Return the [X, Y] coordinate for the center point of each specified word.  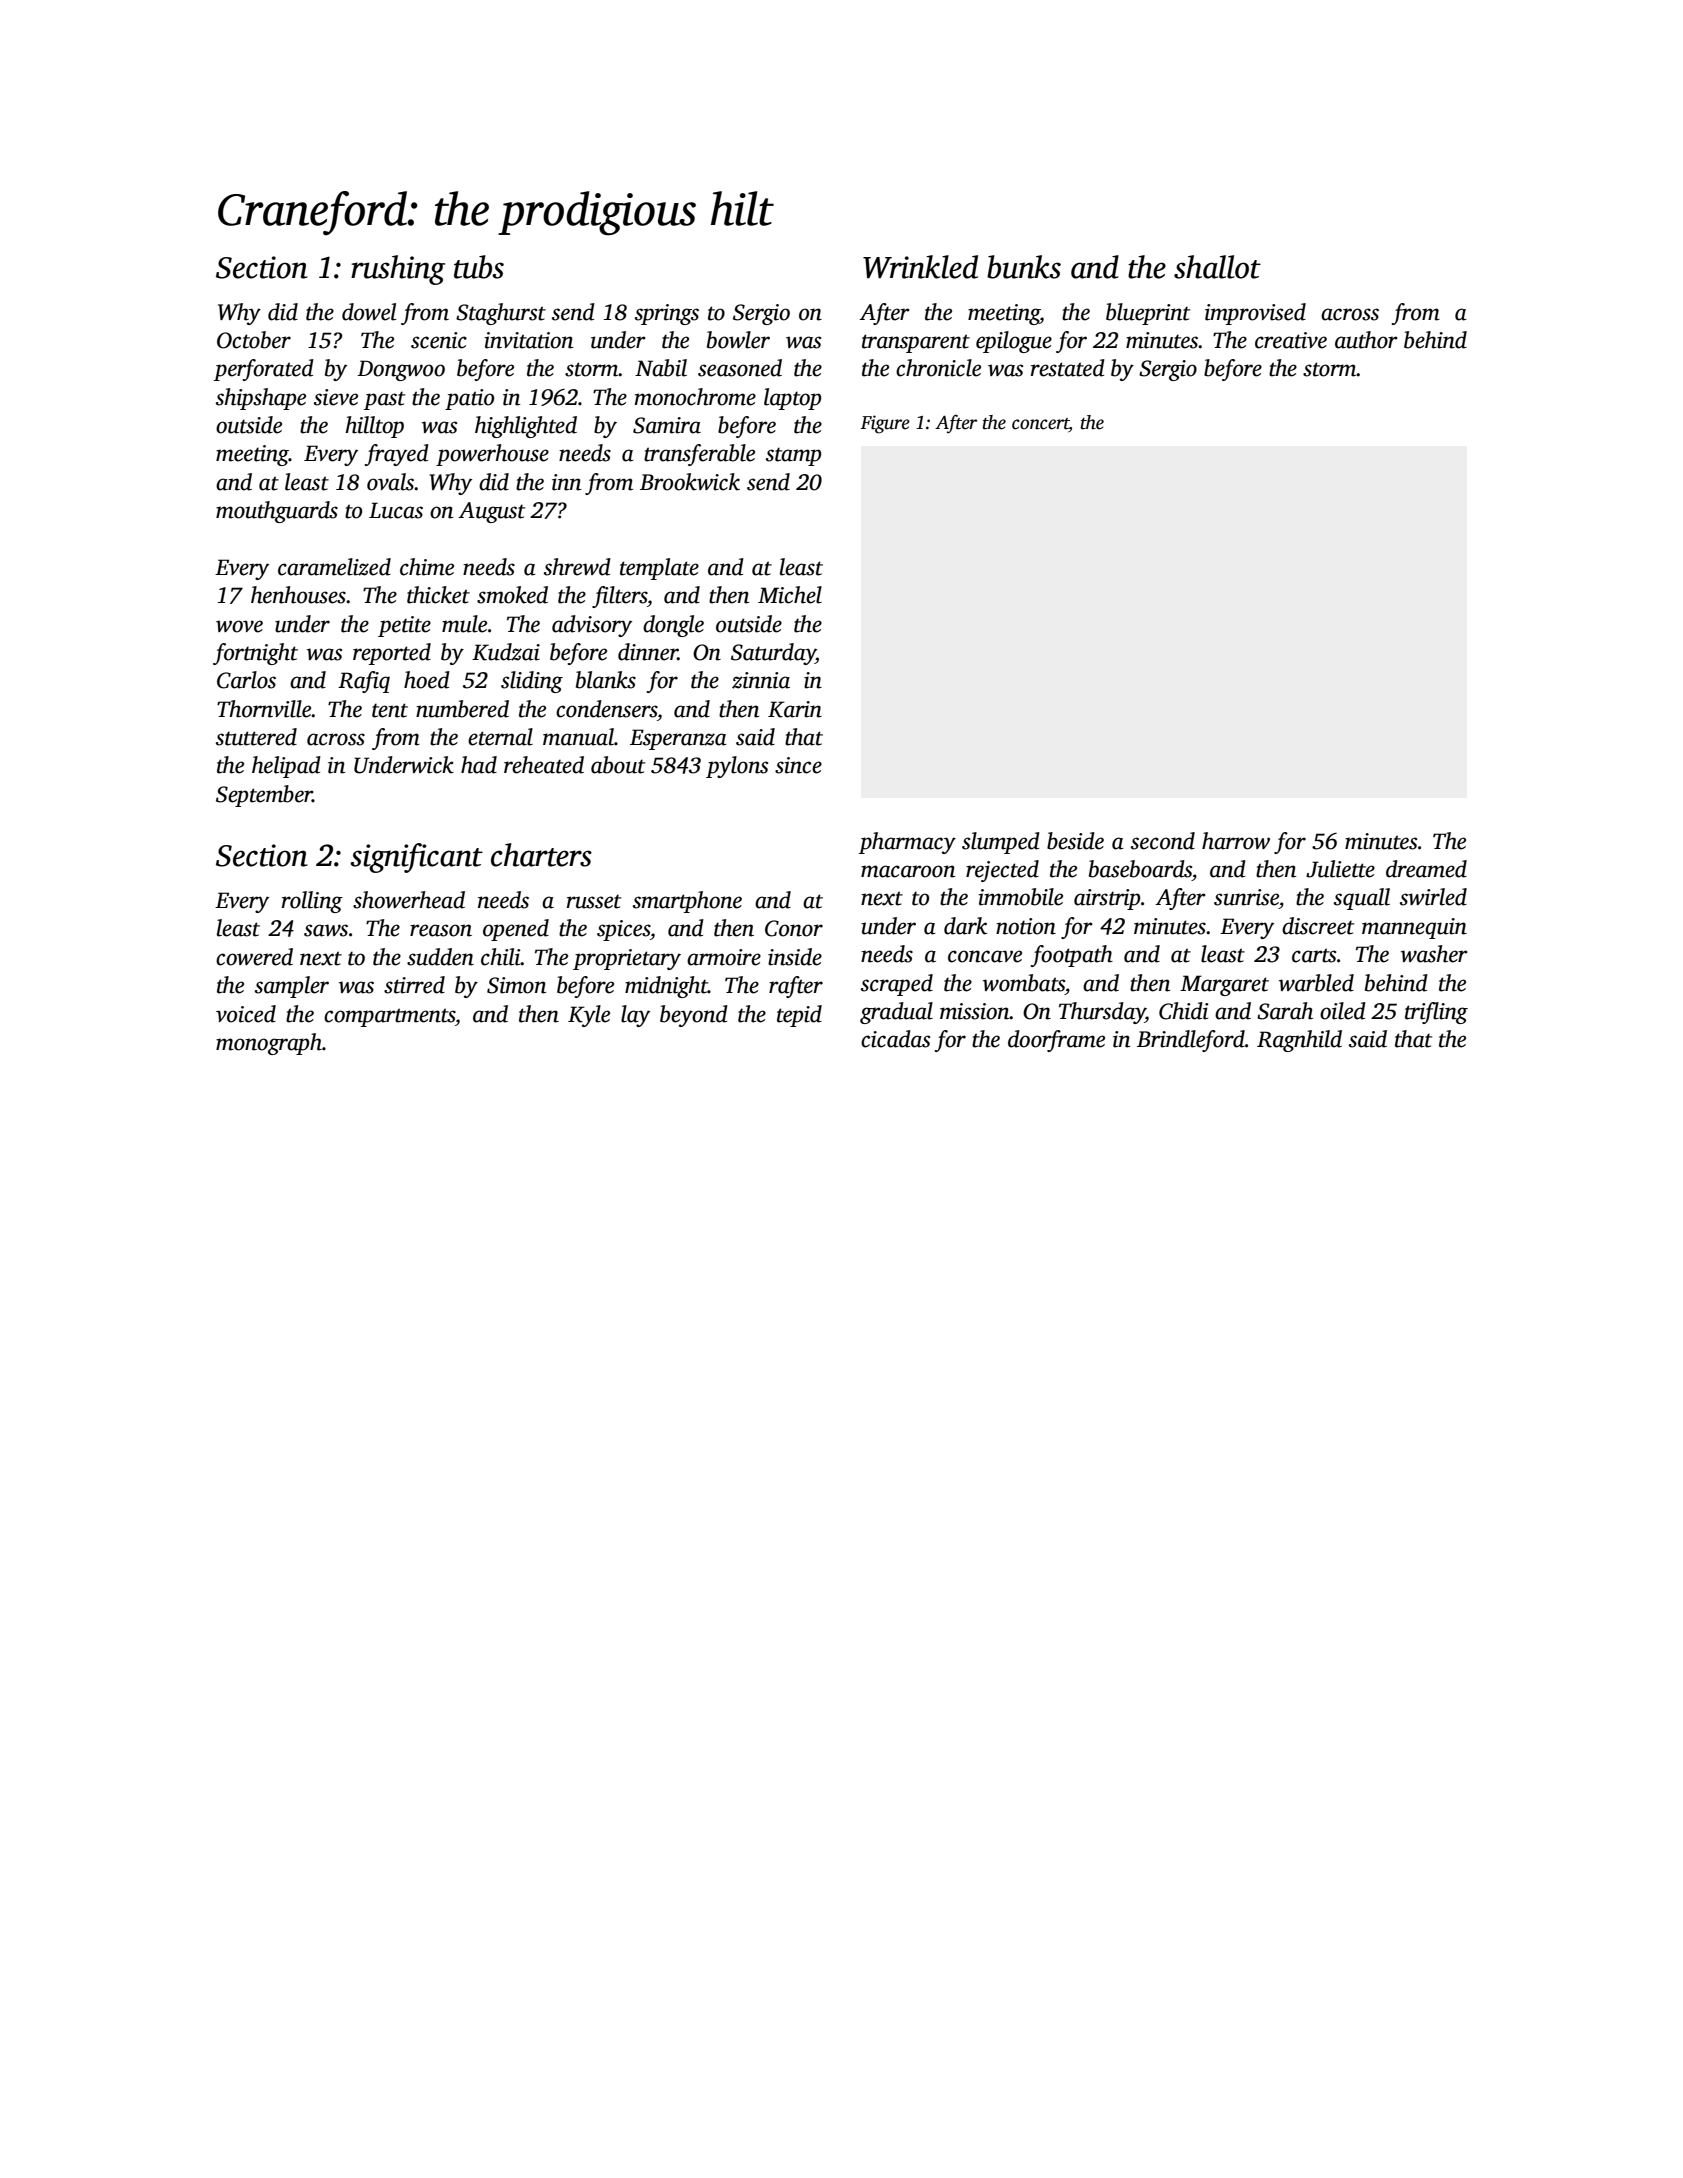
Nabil [661, 368]
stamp [793, 456]
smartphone [687, 902]
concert [1040, 425]
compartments [389, 1017]
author [1366, 340]
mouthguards [277, 512]
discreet [1318, 926]
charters [541, 855]
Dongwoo [401, 370]
